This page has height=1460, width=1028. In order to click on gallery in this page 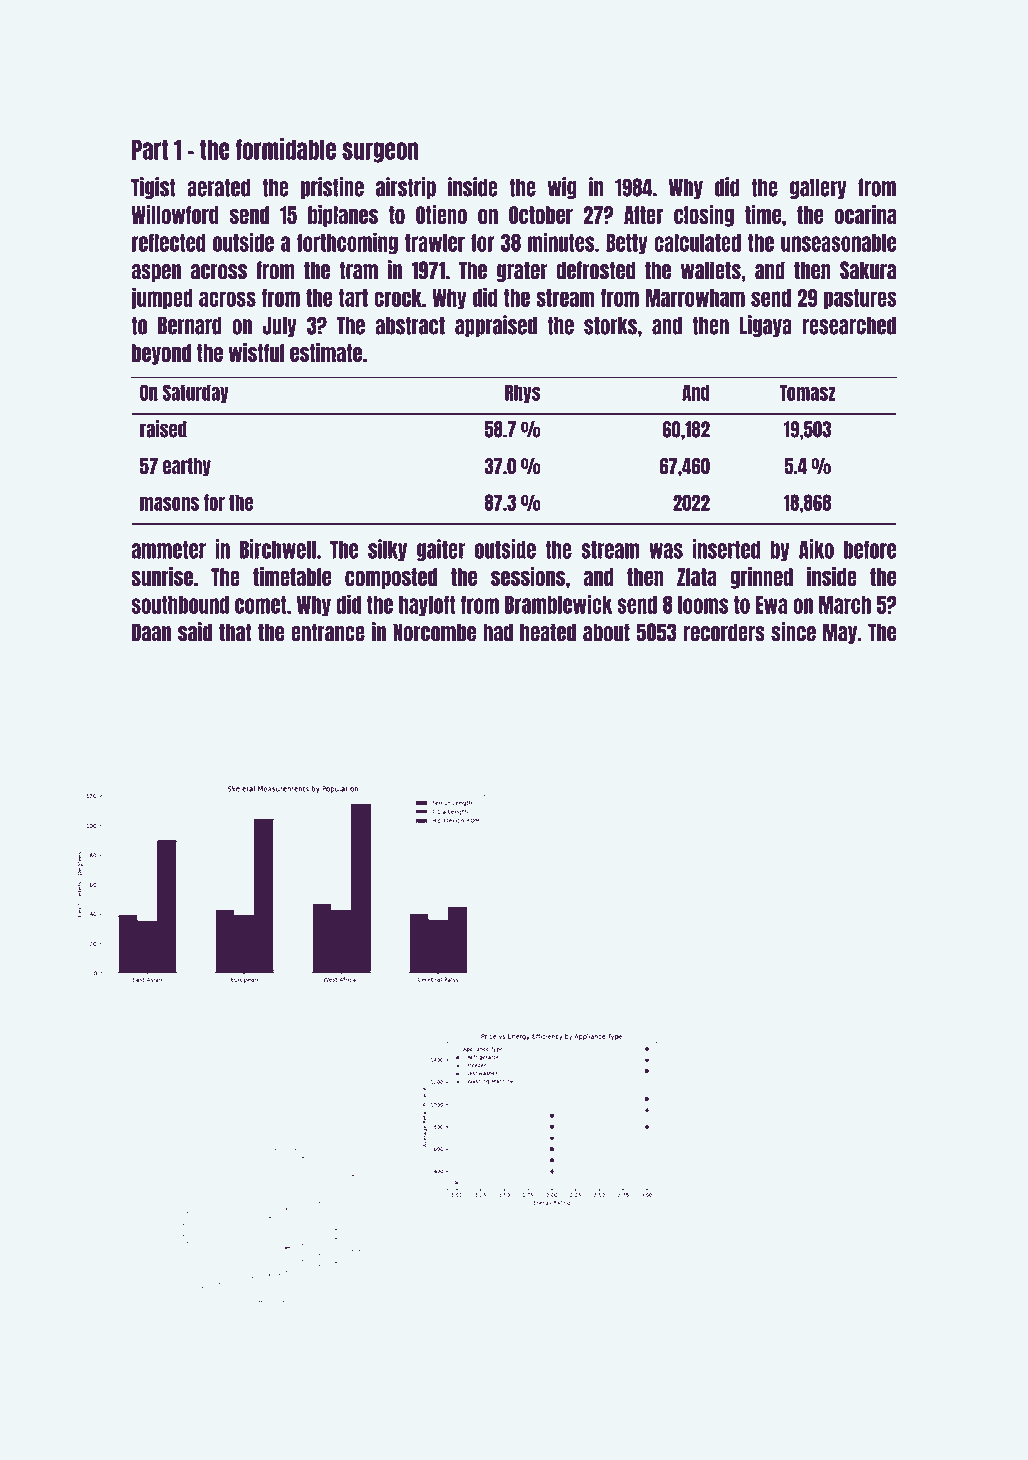, I will do `click(818, 188)`.
